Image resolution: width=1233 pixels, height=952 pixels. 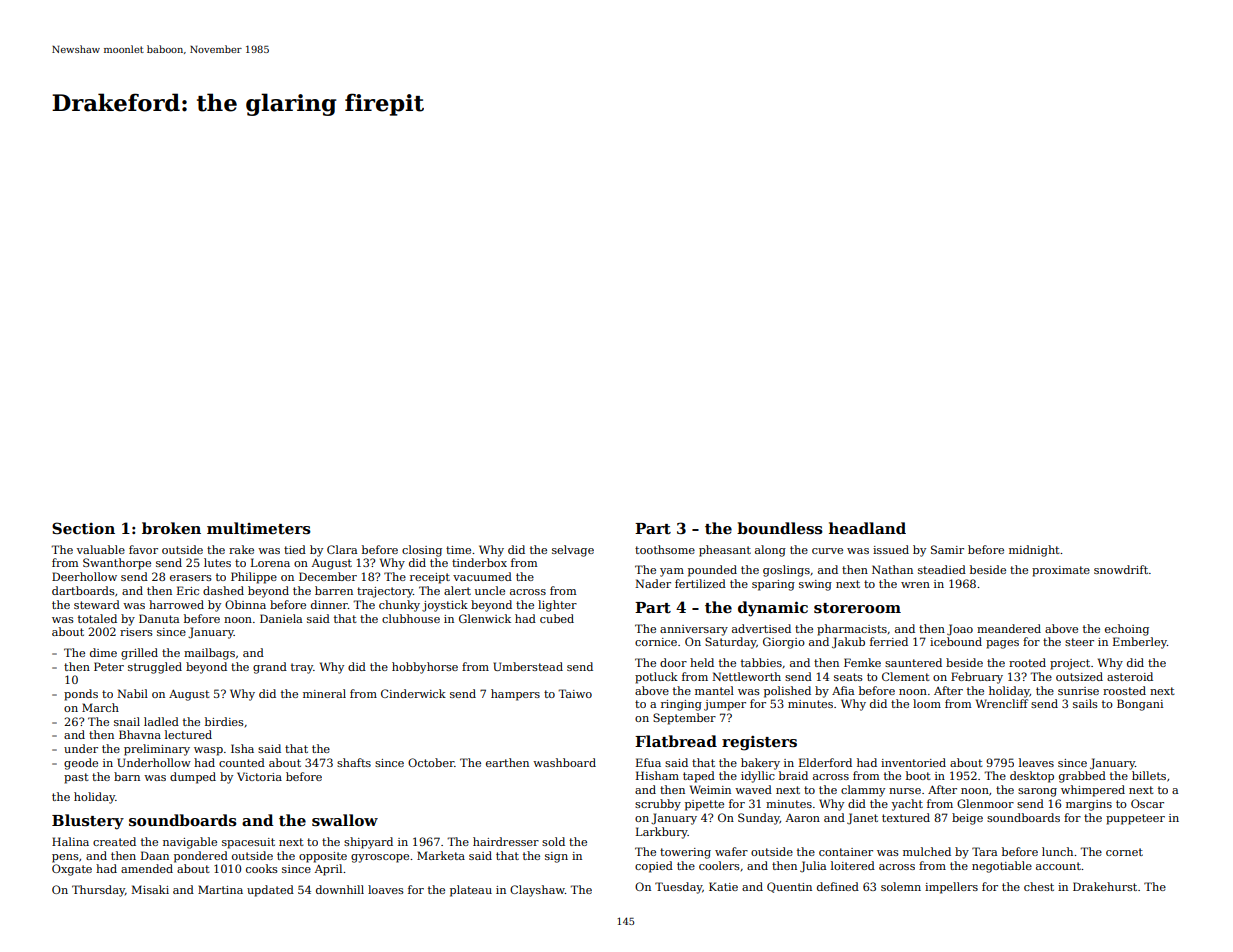 What do you see at coordinates (328, 870) in the screenshot?
I see `April` at bounding box center [328, 870].
